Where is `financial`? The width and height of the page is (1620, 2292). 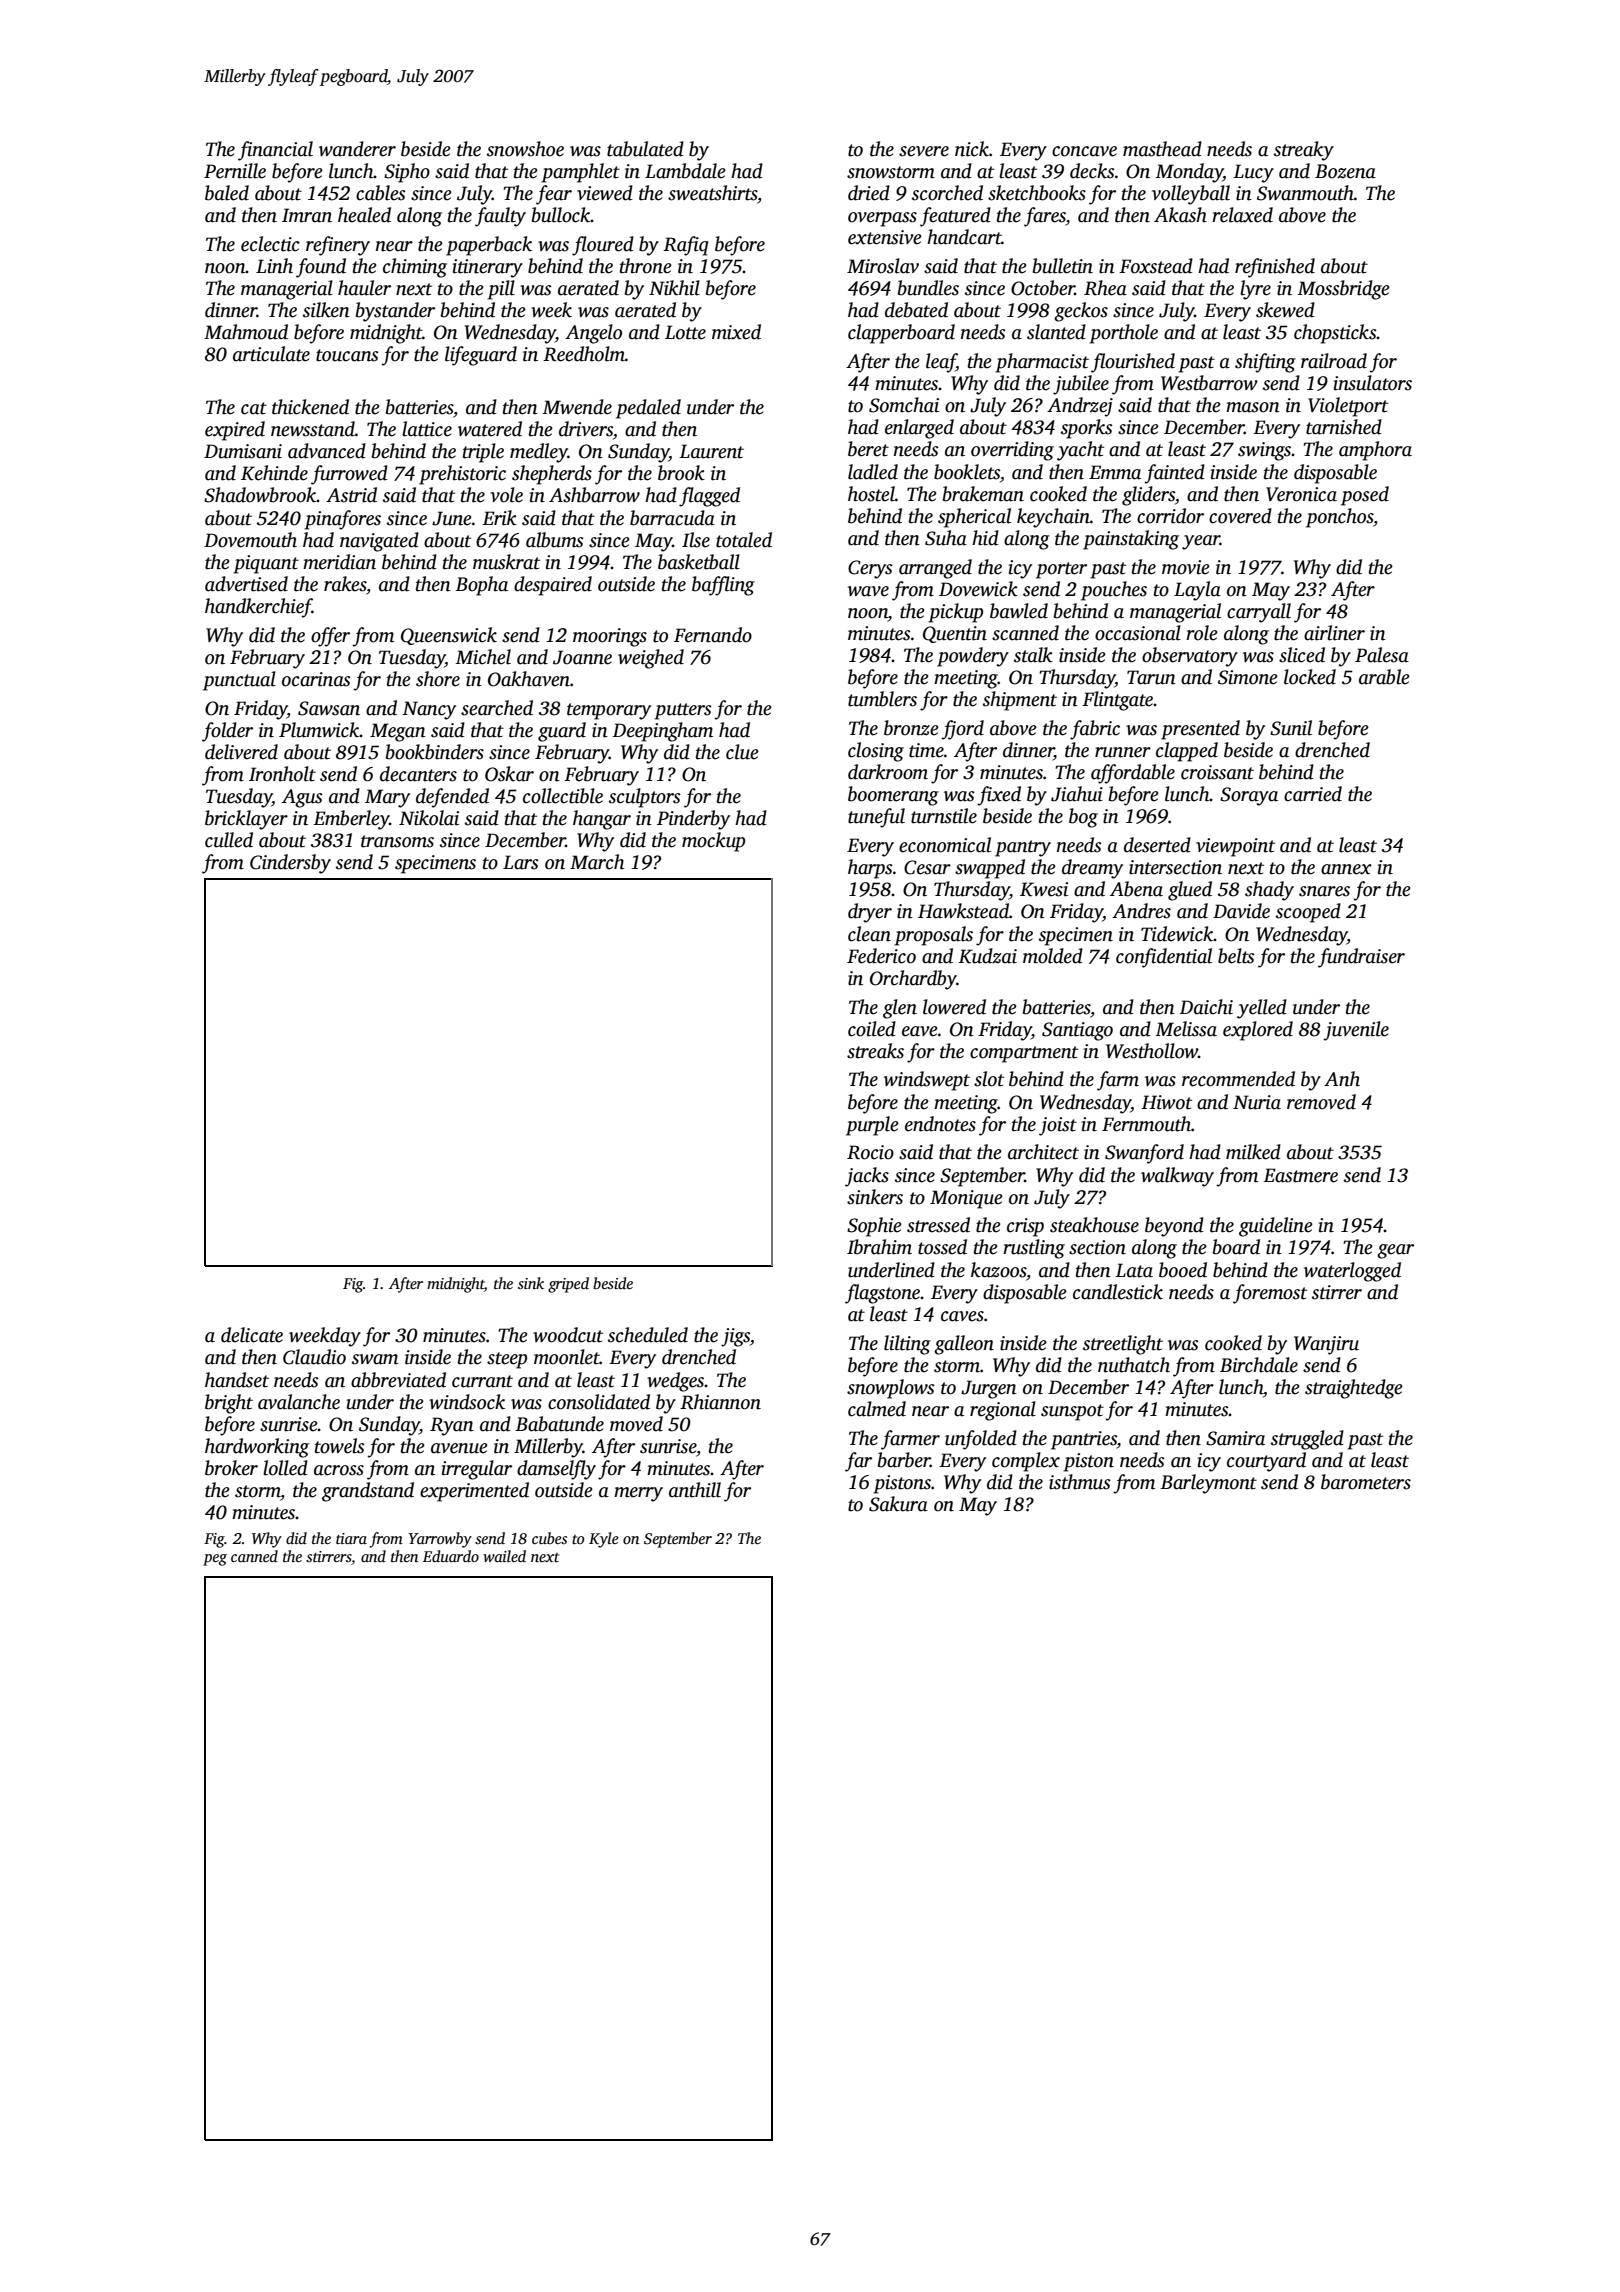
financial is located at coordinates (275, 151).
